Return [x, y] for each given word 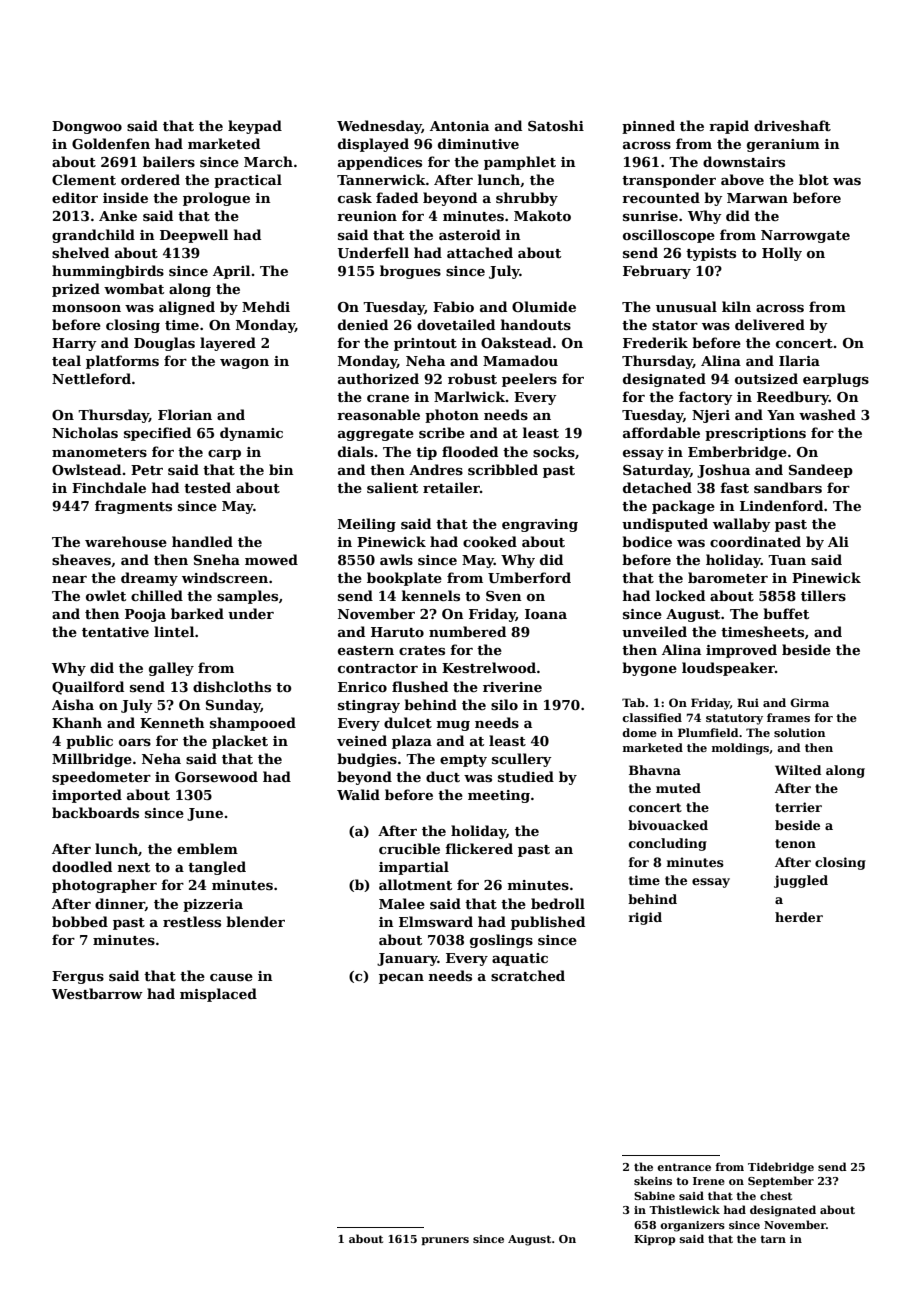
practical [248, 181]
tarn [773, 1239]
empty [463, 761]
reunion [367, 216]
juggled [801, 881]
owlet [106, 595]
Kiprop [654, 1240]
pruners [445, 1241]
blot [814, 179]
